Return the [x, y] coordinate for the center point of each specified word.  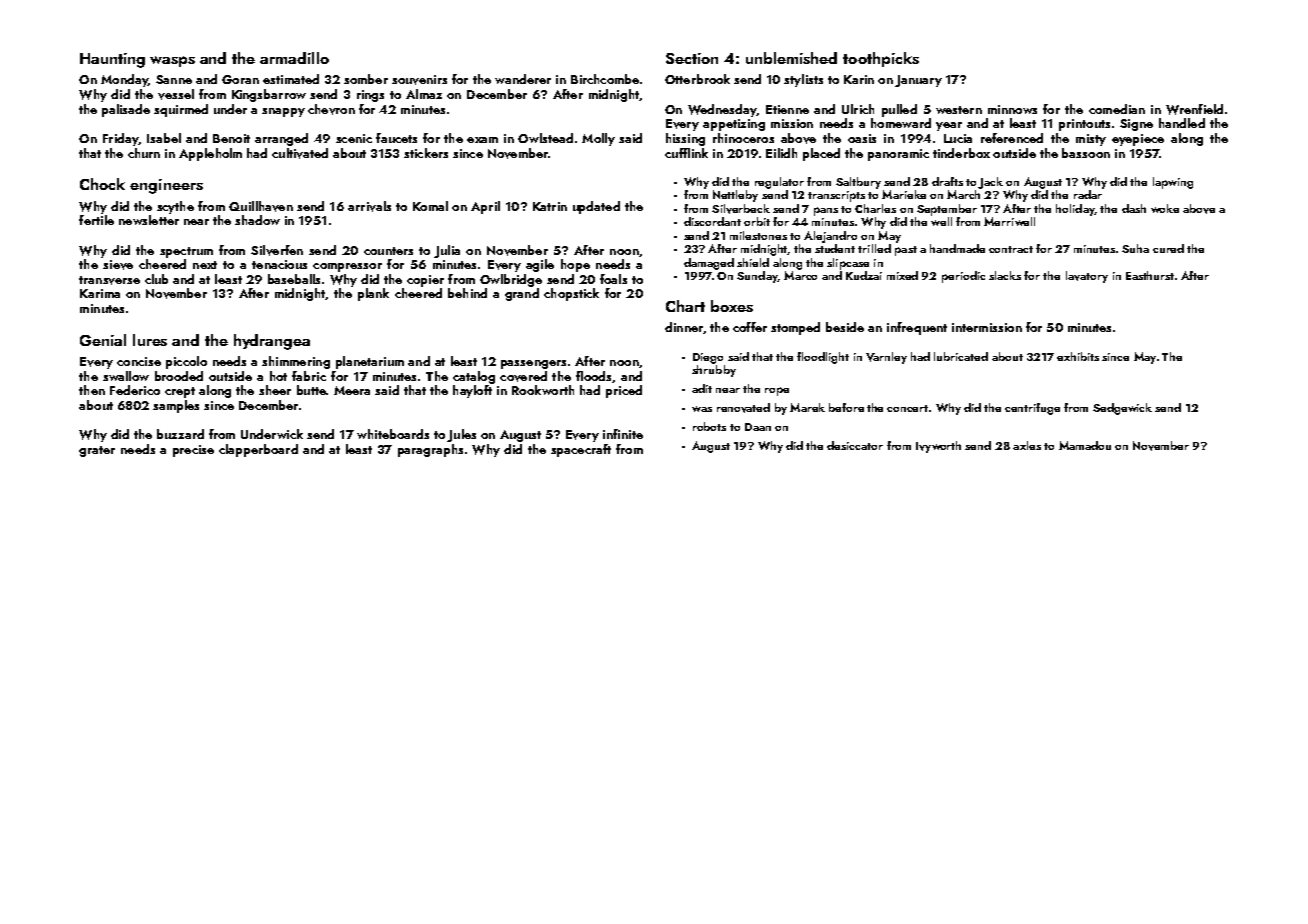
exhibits [1078, 356]
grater [97, 451]
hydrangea [272, 342]
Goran [240, 79]
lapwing [1173, 183]
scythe [175, 207]
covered [523, 376]
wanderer [523, 79]
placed [821, 154]
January [918, 81]
